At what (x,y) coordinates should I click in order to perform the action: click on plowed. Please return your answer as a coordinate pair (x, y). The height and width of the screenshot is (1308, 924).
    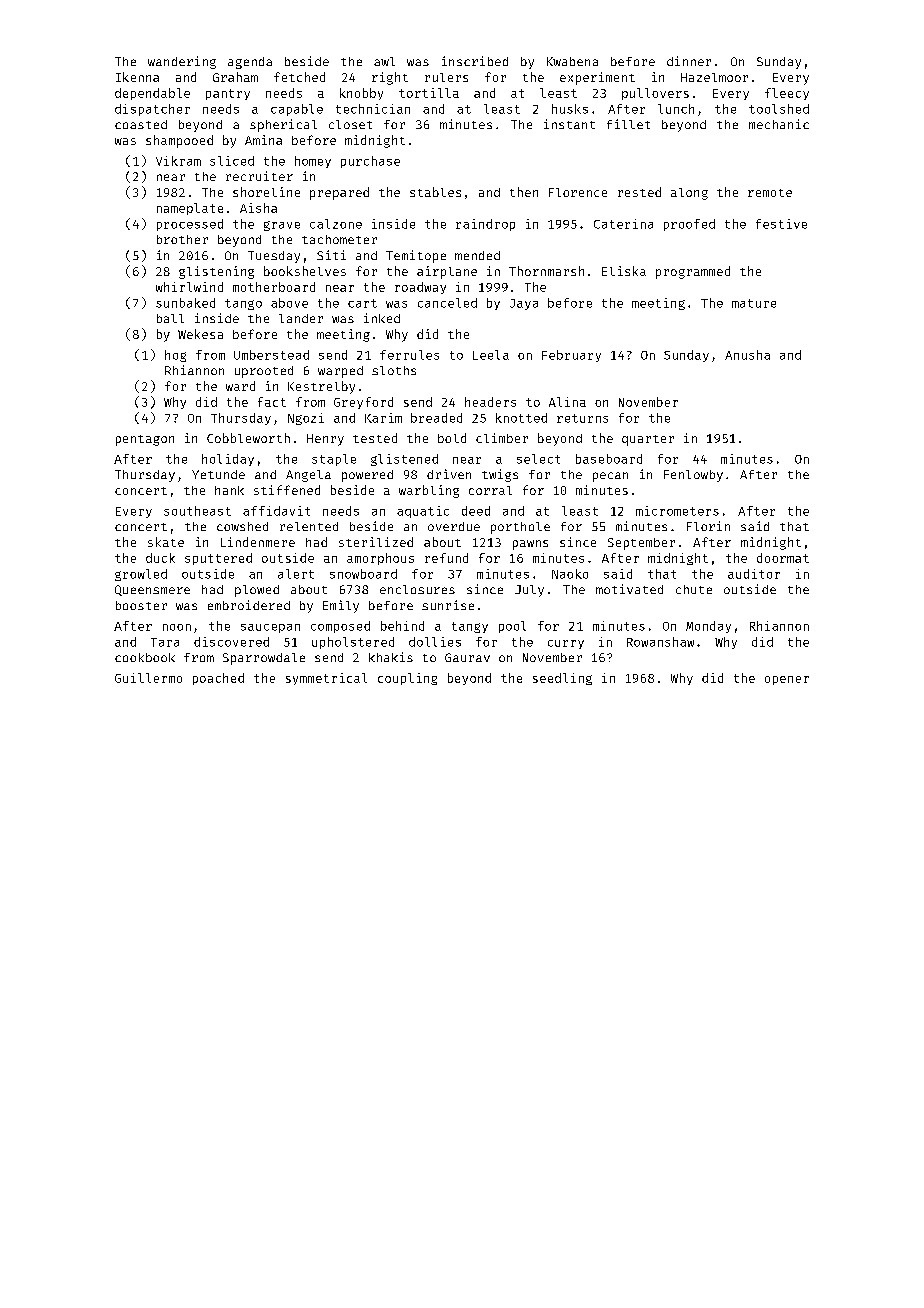
    Looking at the image, I should click on (257, 591).
